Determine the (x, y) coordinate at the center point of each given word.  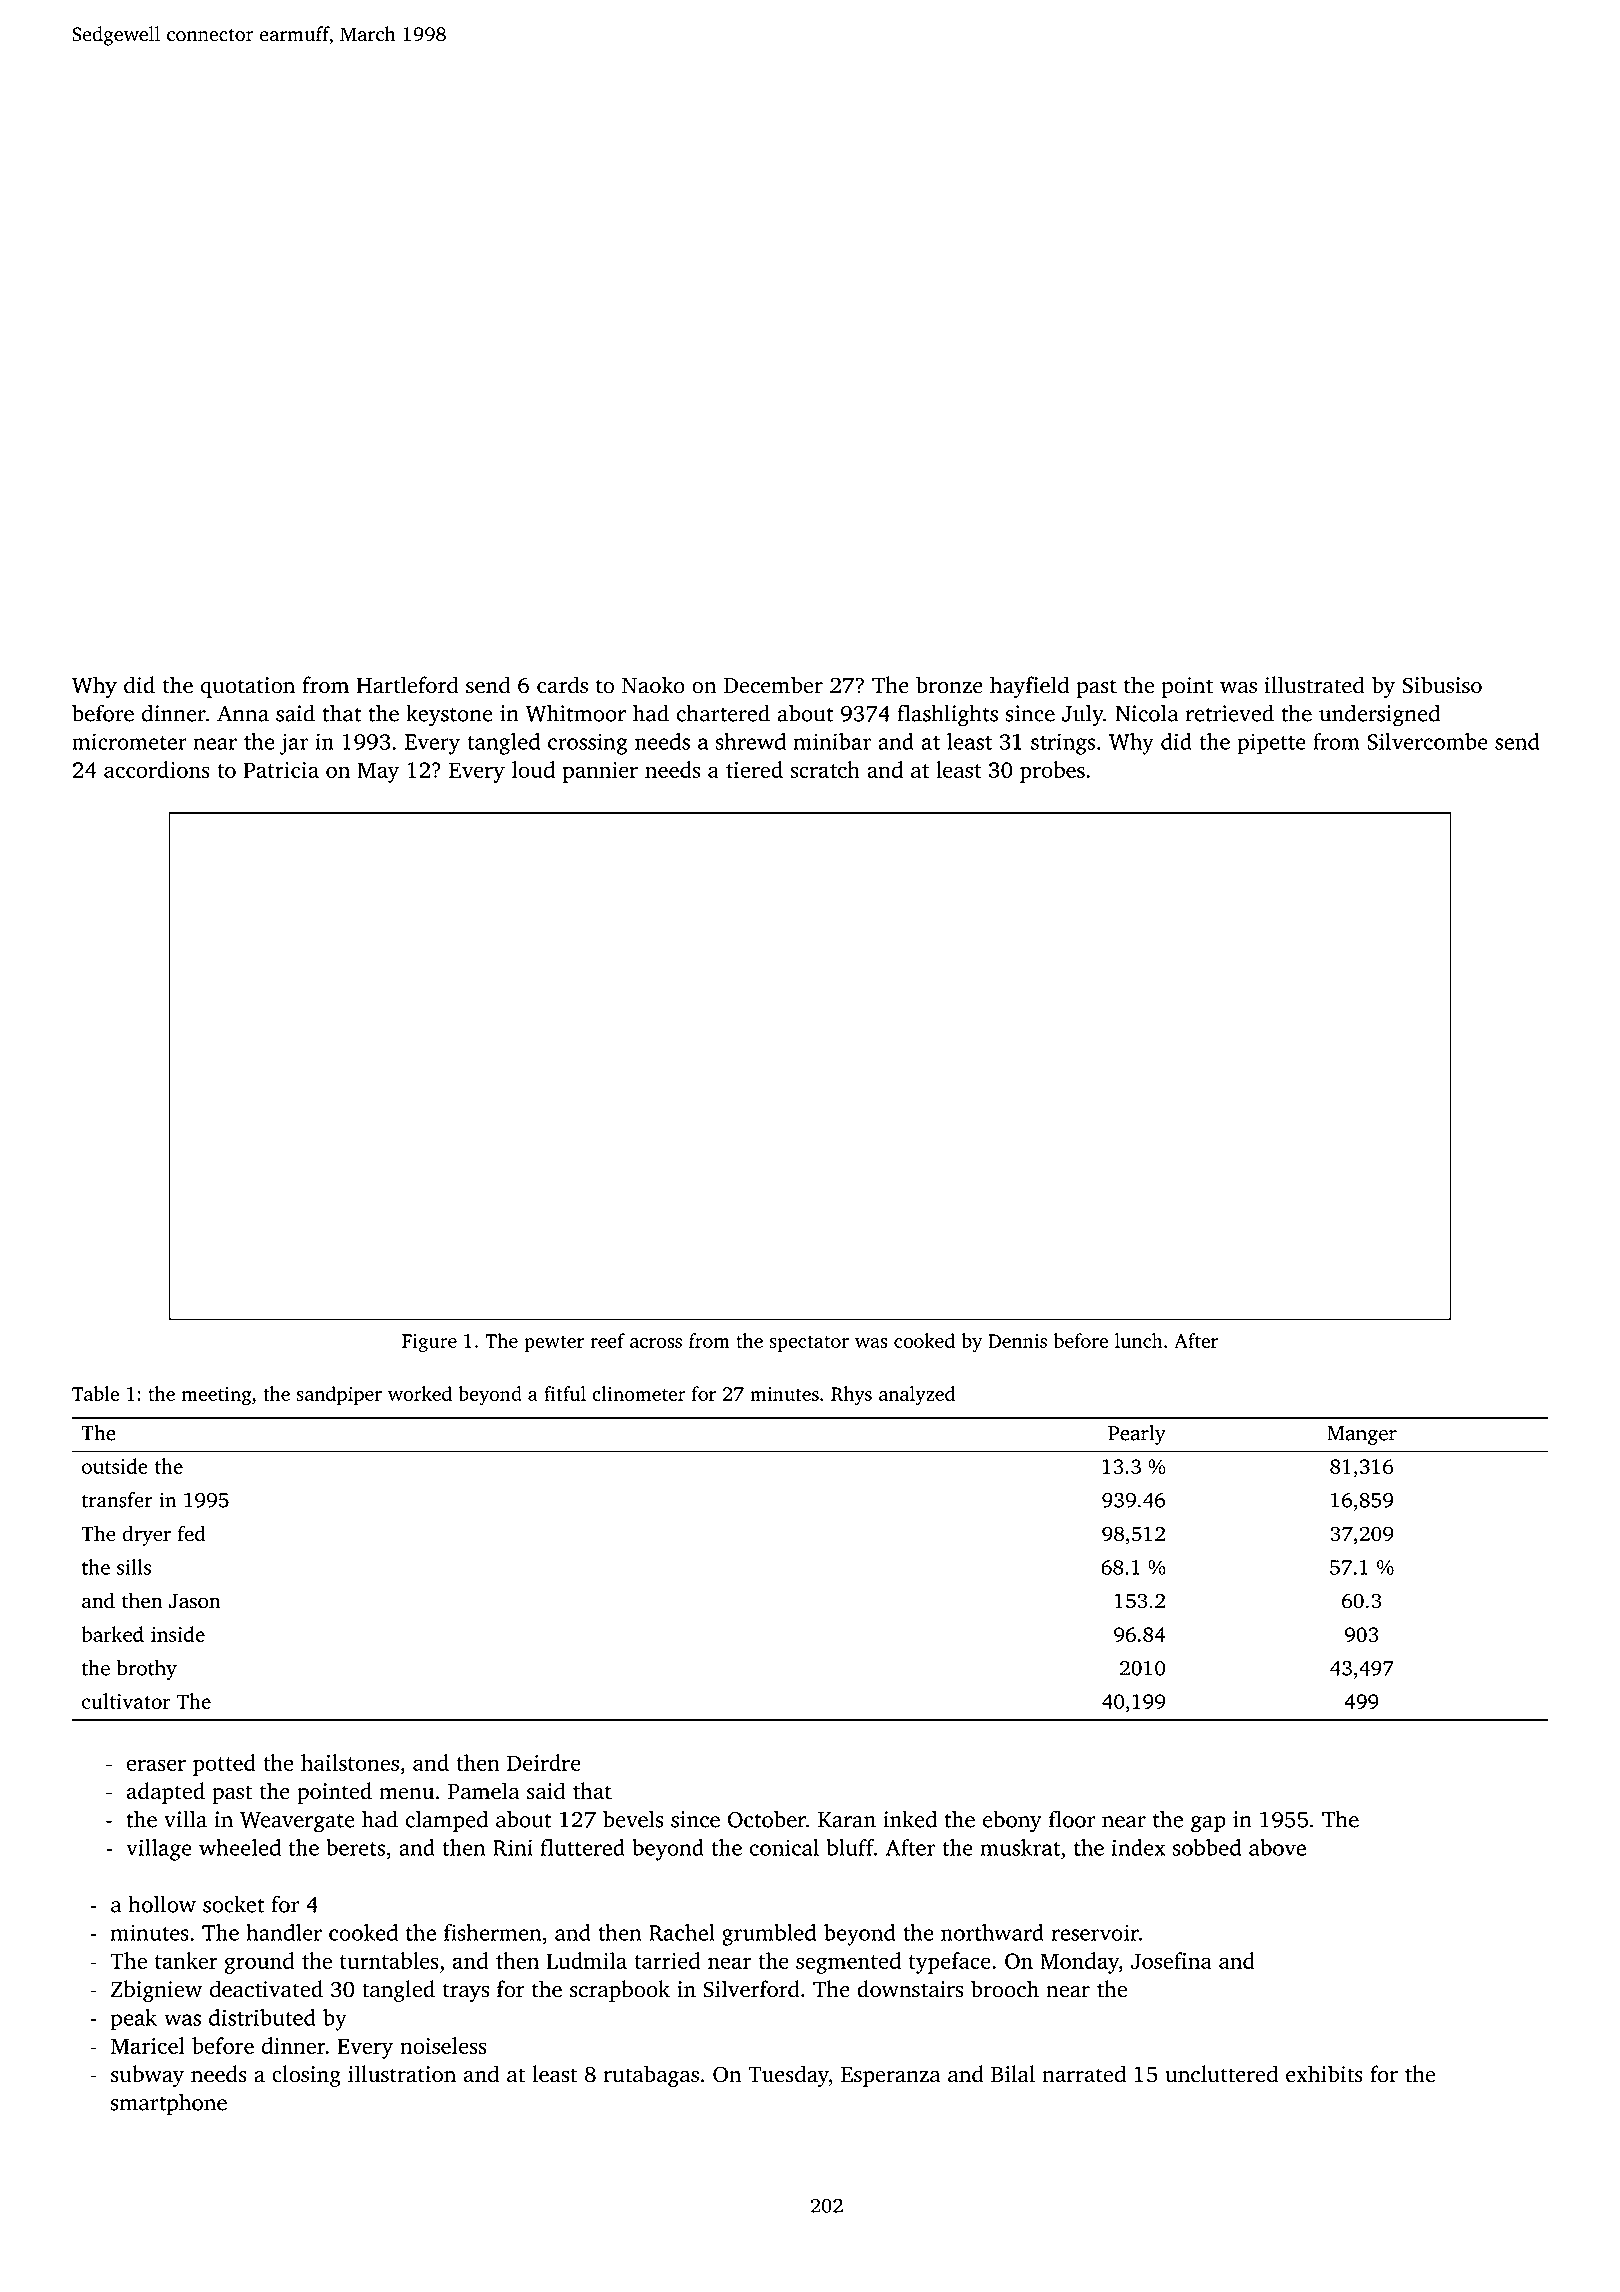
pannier (600, 772)
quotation (248, 687)
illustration (402, 2074)
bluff (850, 1847)
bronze (949, 685)
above (1277, 1847)
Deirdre (544, 1762)
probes (1052, 772)
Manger (1362, 1435)
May (378, 772)
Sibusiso (1442, 685)
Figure (429, 1343)
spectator (809, 1344)
